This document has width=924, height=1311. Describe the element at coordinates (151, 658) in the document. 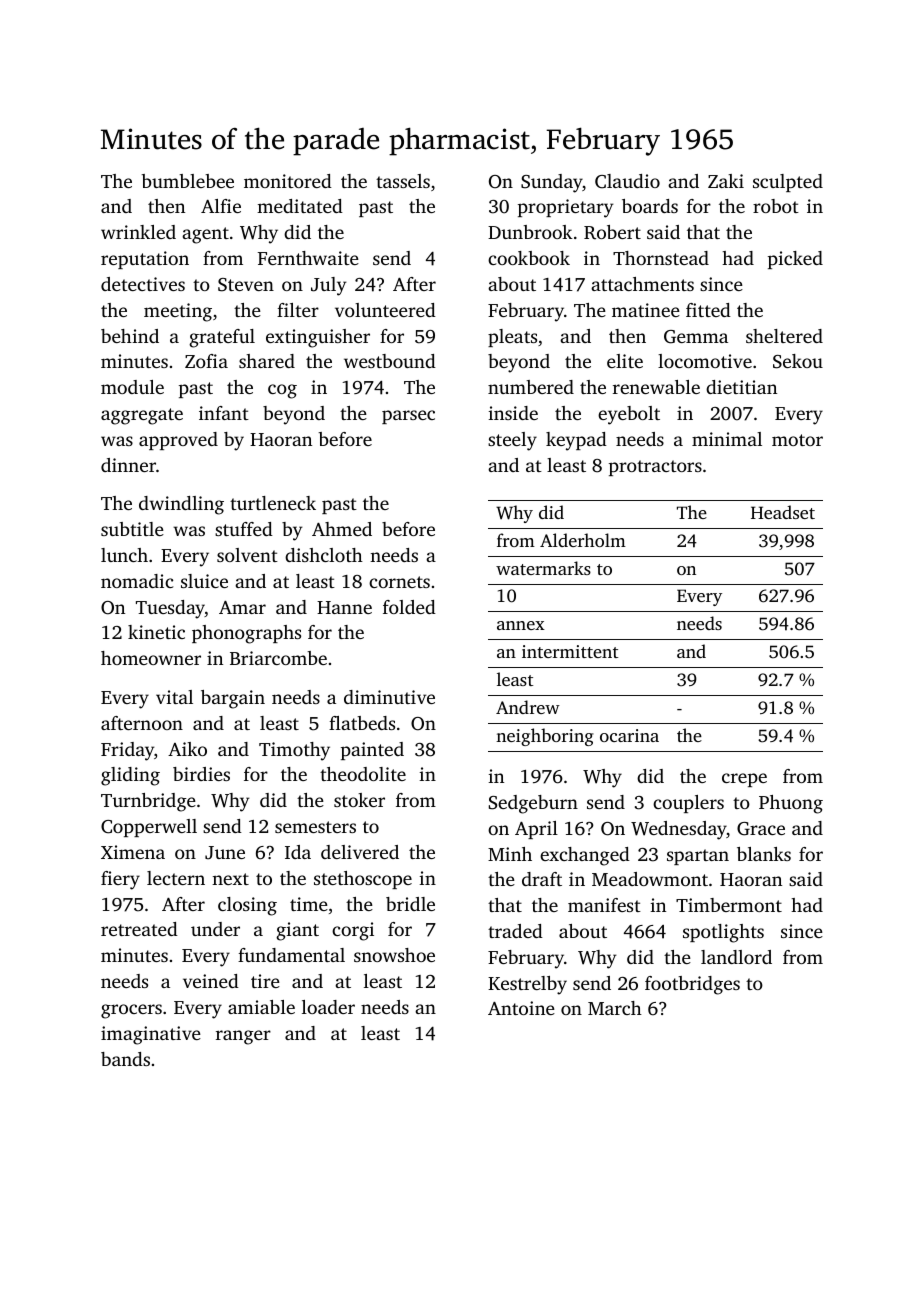

I see `homeowner` at that location.
